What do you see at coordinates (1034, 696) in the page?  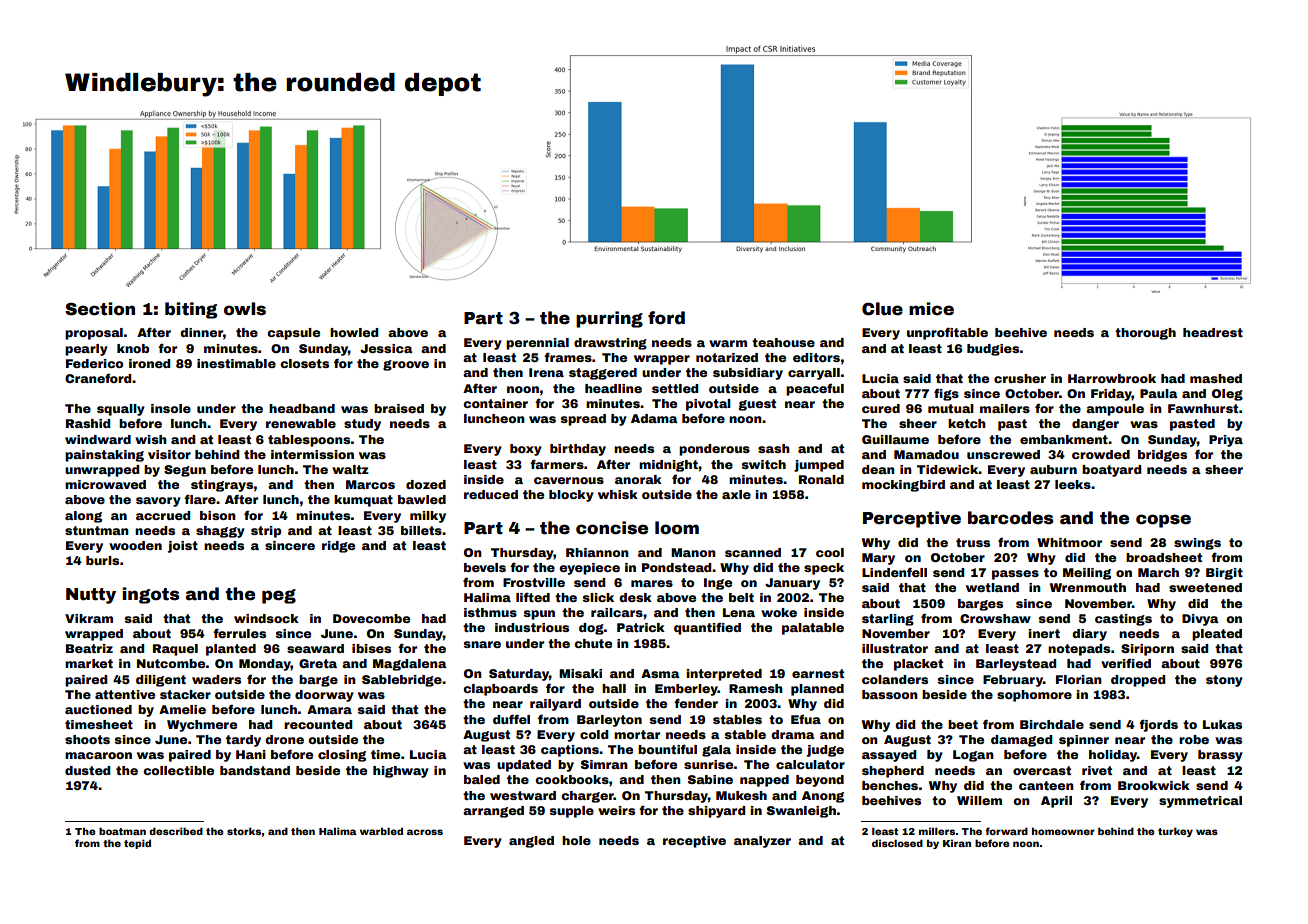 I see `sophomore` at bounding box center [1034, 696].
